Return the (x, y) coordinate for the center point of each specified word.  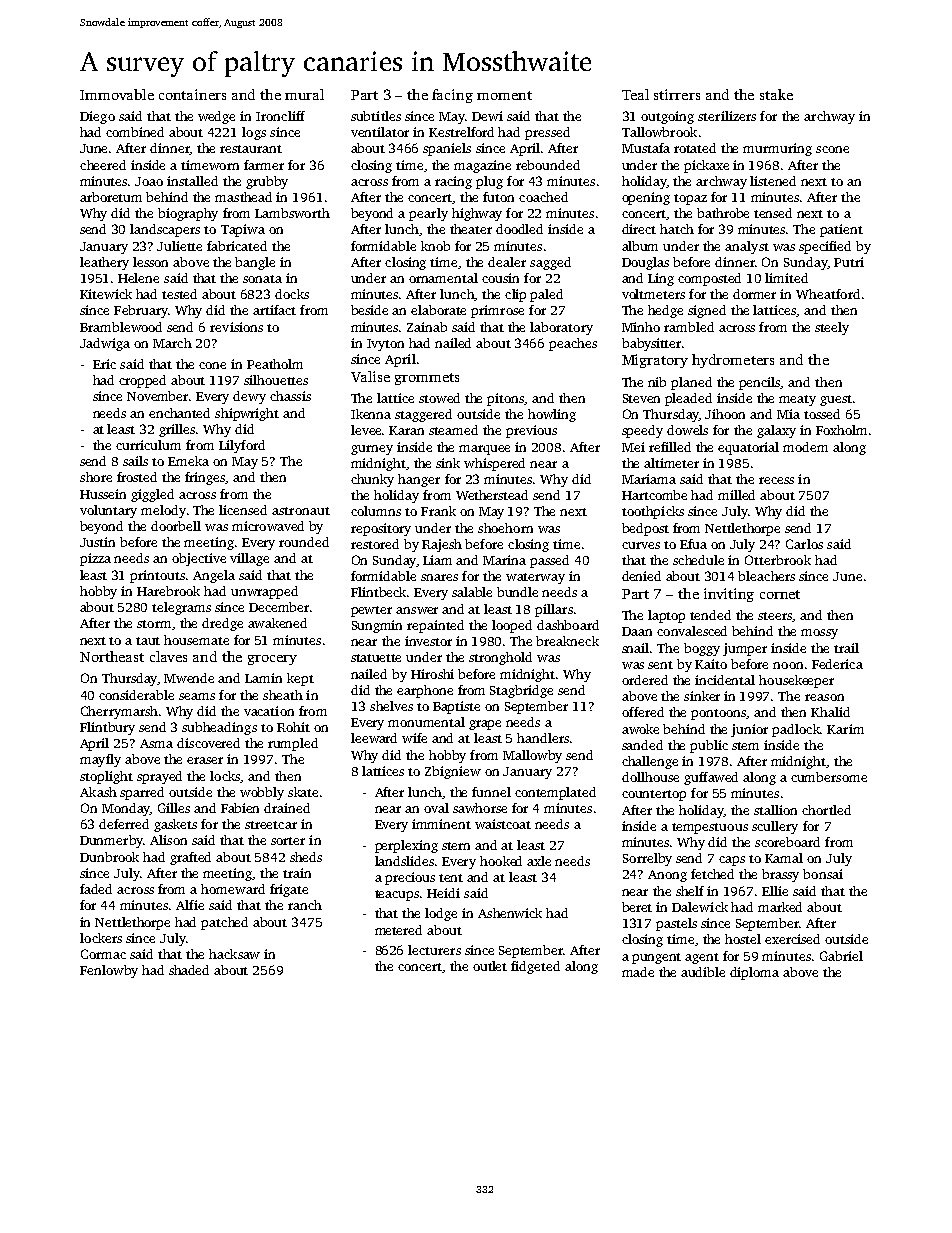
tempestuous (710, 828)
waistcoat (503, 824)
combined (135, 132)
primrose (497, 311)
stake (776, 94)
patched (224, 923)
